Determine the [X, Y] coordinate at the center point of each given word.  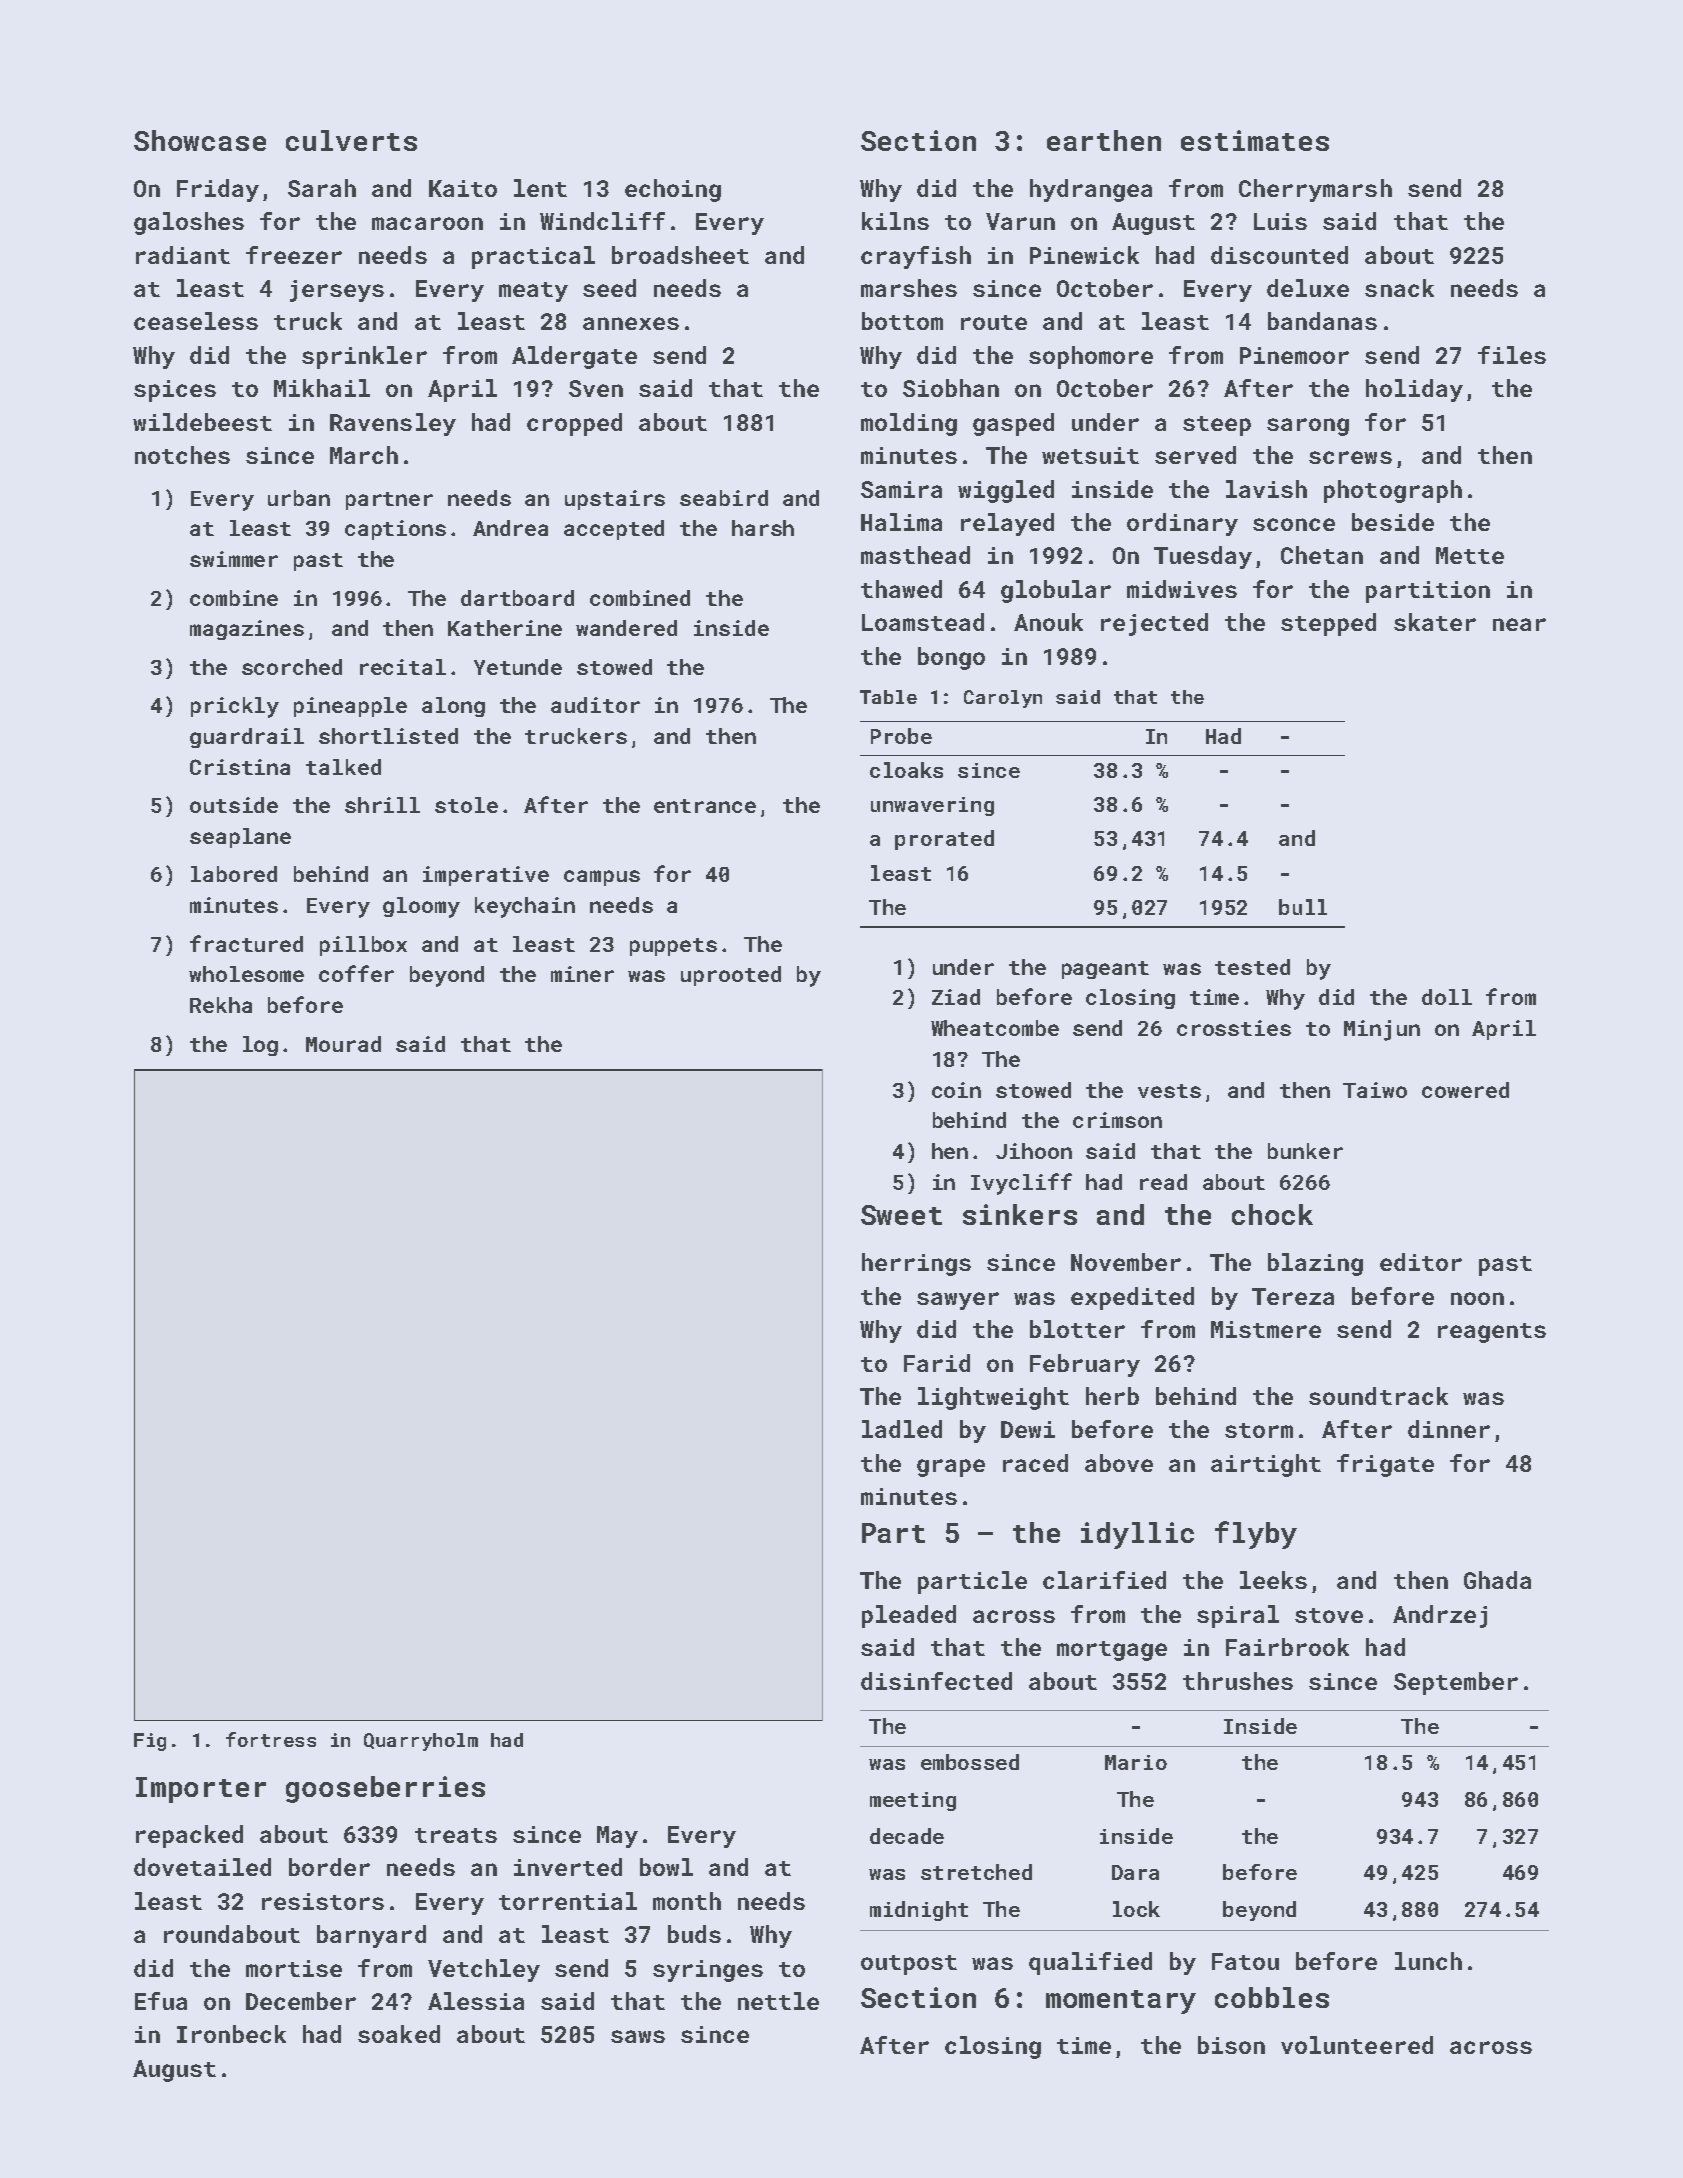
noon [1477, 1298]
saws [638, 2036]
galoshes [189, 223]
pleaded [909, 1616]
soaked [399, 2034]
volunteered [1357, 2045]
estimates [1255, 140]
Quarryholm [421, 1742]
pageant [1105, 970]
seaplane [240, 838]
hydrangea [1091, 190]
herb [1112, 1396]
